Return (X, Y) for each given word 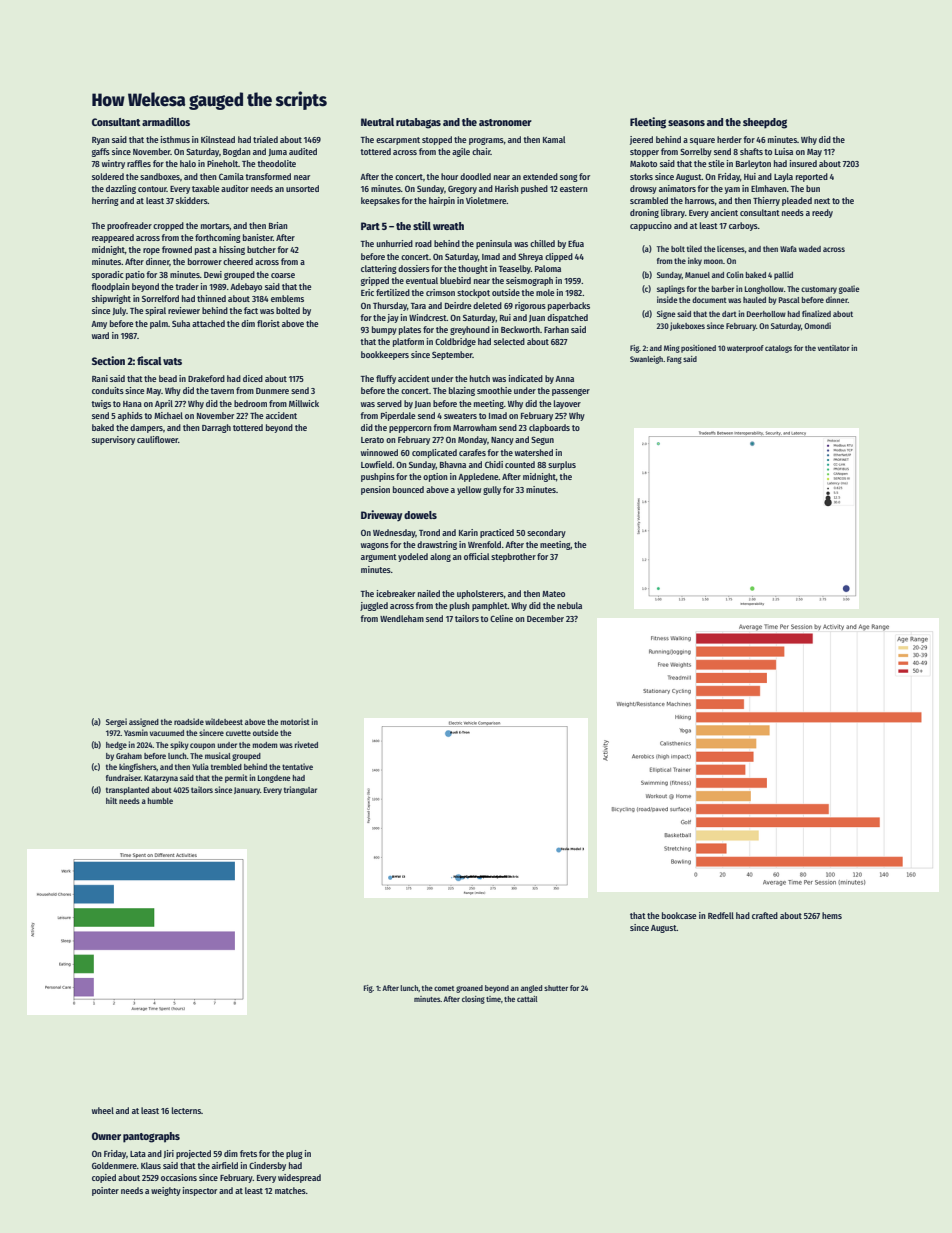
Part (370, 226)
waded (810, 249)
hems (832, 915)
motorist (295, 721)
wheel (103, 1110)
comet (444, 988)
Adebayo (246, 287)
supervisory (113, 440)
